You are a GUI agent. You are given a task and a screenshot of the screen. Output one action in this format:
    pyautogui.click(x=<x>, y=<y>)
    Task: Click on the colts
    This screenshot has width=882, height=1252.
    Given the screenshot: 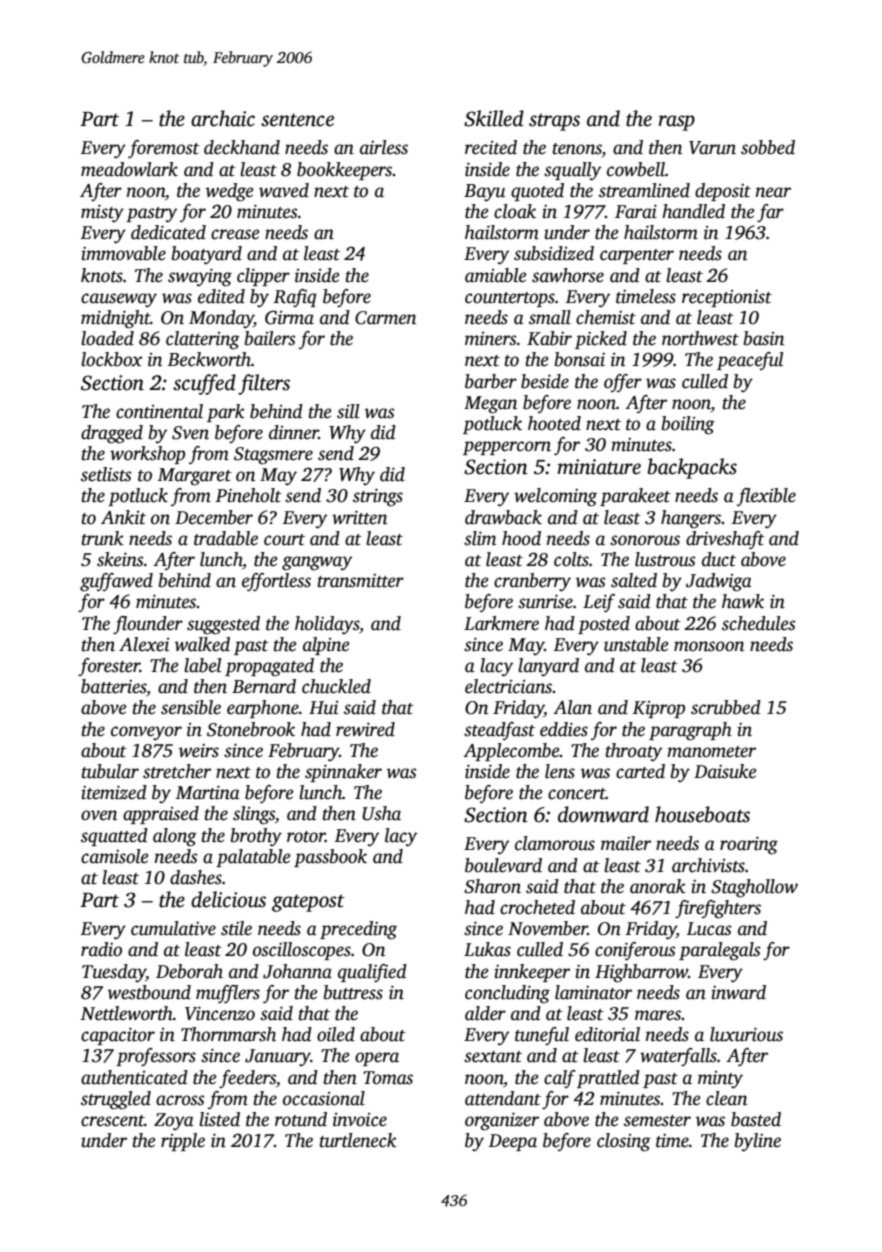 What is the action you would take?
    pyautogui.click(x=571, y=559)
